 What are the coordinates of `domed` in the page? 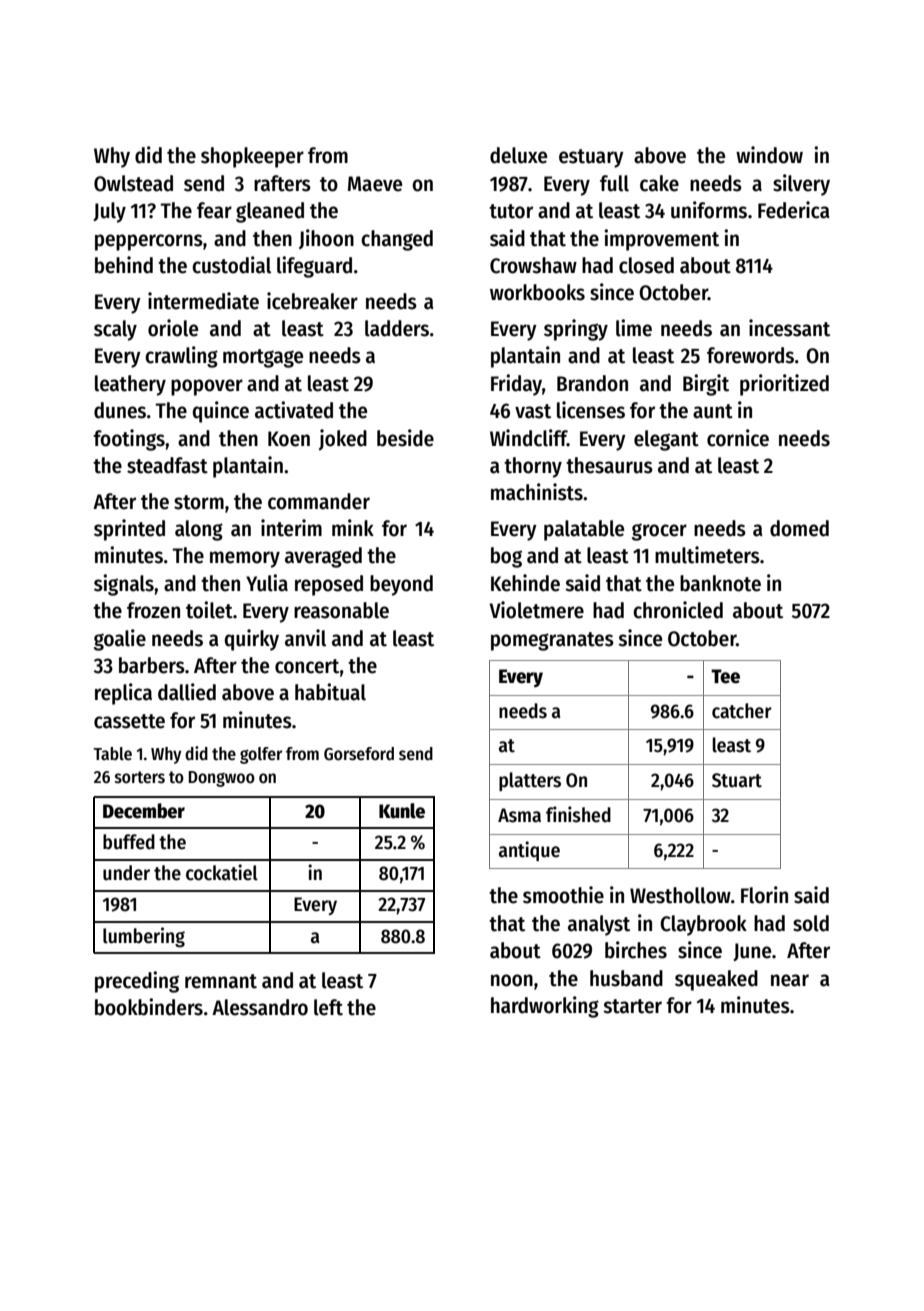 It's located at (799, 528).
